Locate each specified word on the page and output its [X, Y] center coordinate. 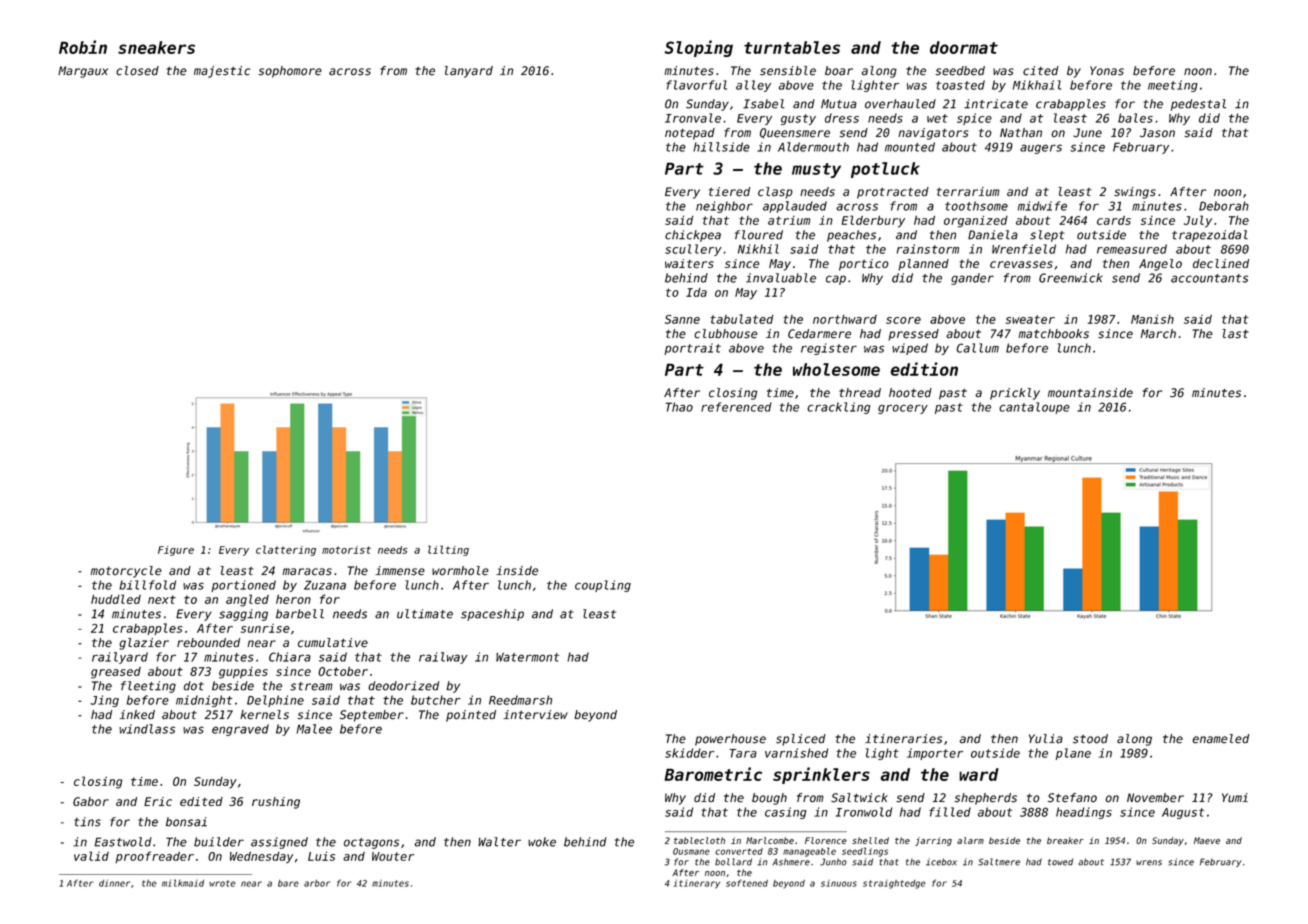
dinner [114, 883]
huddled [116, 599]
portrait [692, 349]
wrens [1149, 863]
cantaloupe [1034, 408]
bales [1135, 118]
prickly [1015, 394]
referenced [736, 407]
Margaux [83, 72]
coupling [603, 586]
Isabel [763, 104]
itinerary [696, 884]
